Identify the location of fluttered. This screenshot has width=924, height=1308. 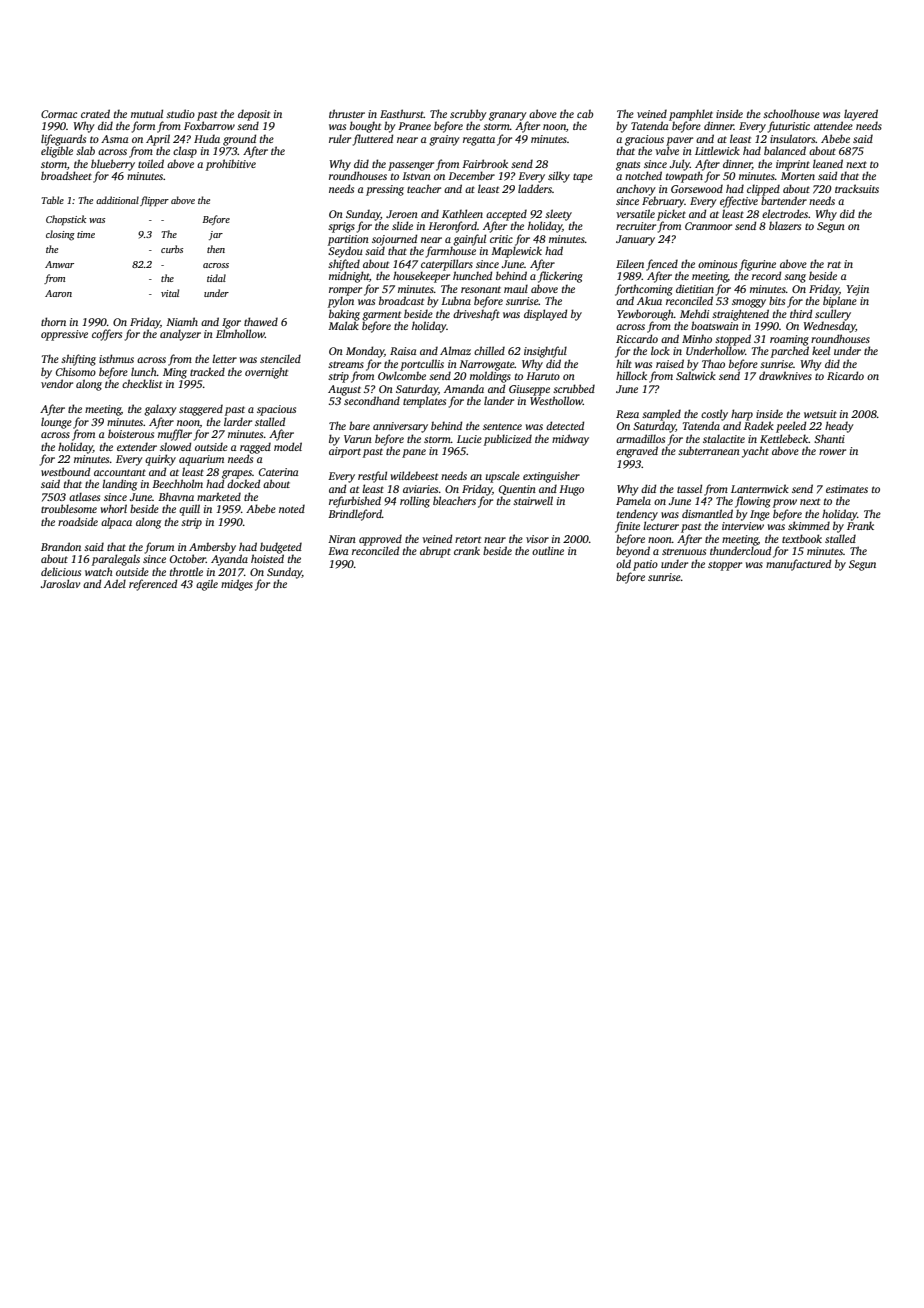
(373, 140).
